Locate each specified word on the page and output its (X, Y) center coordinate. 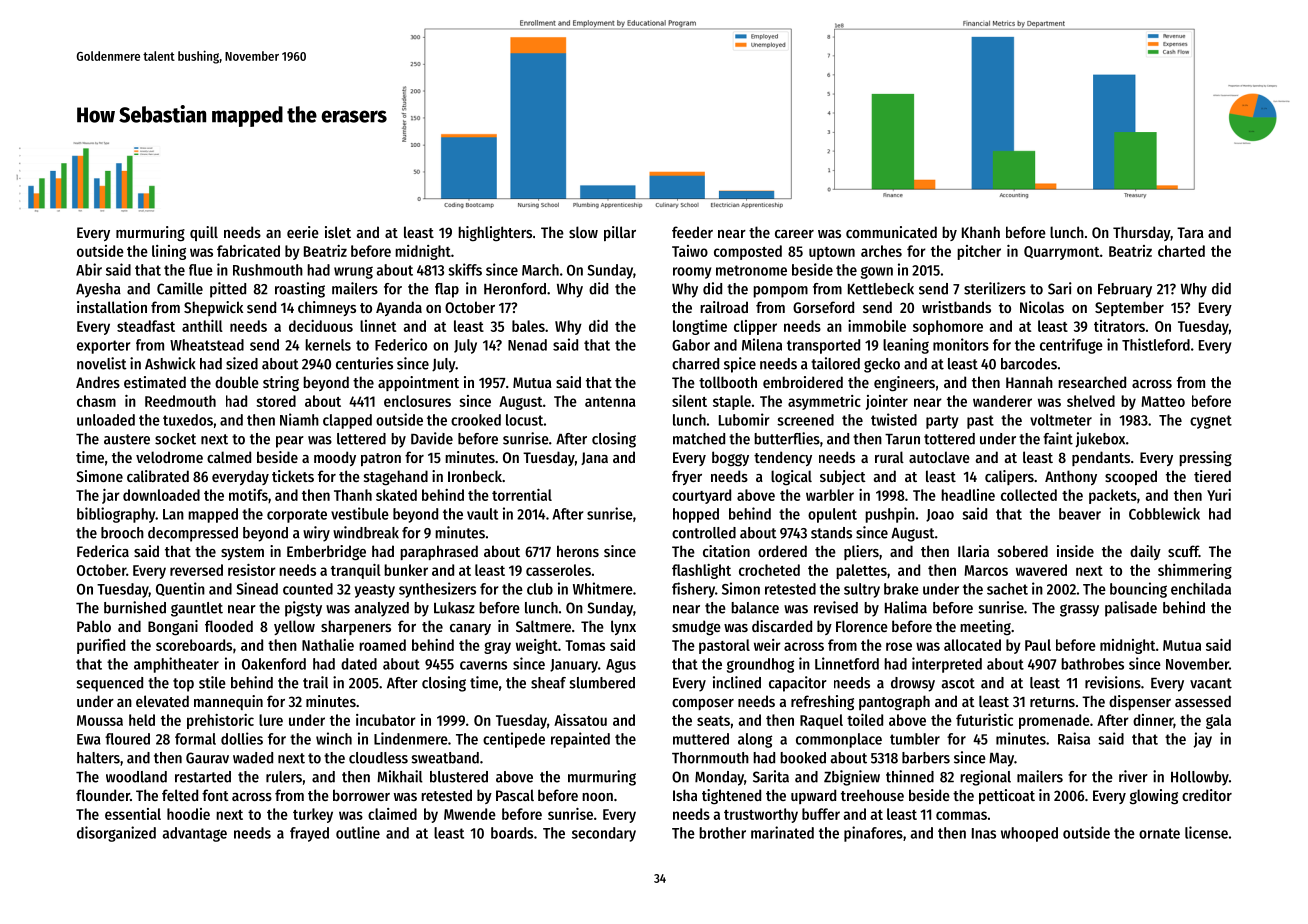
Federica (103, 551)
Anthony (1071, 477)
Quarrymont (1061, 253)
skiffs (465, 269)
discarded (782, 626)
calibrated (158, 476)
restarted (203, 777)
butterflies (787, 438)
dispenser (1140, 702)
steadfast (146, 326)
